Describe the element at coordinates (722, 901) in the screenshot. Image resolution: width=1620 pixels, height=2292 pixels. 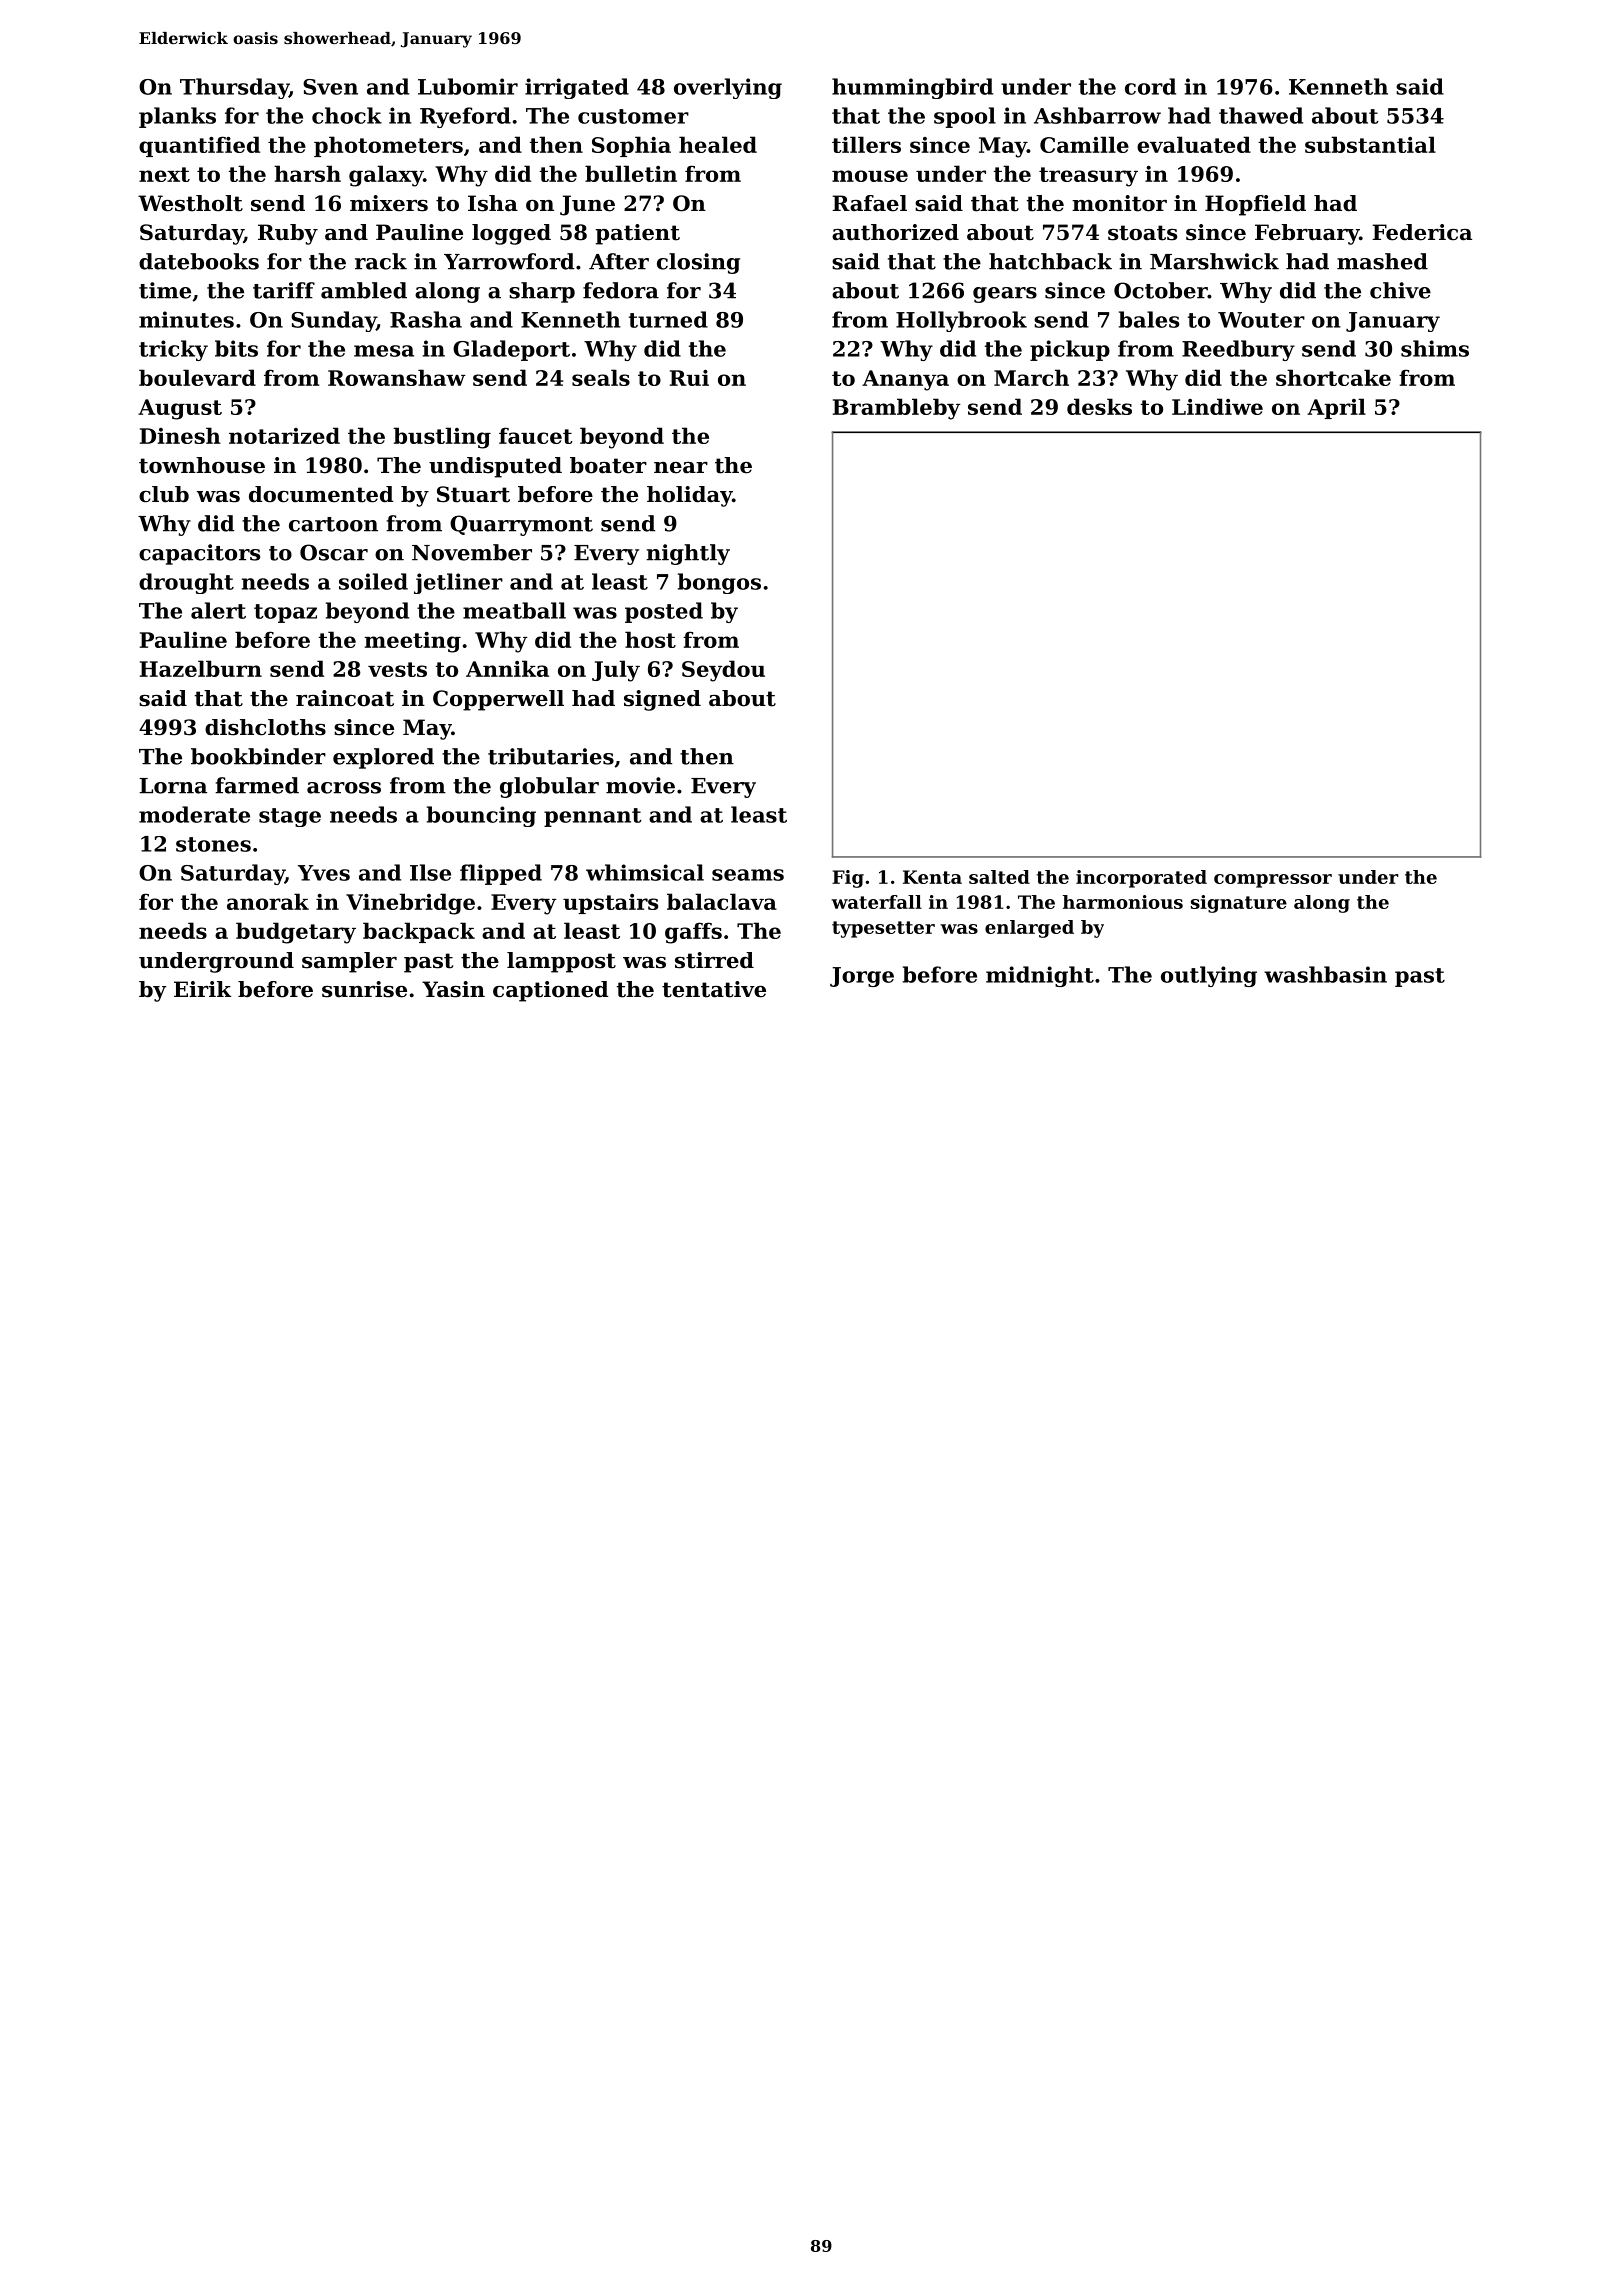
I see `balaclava` at that location.
